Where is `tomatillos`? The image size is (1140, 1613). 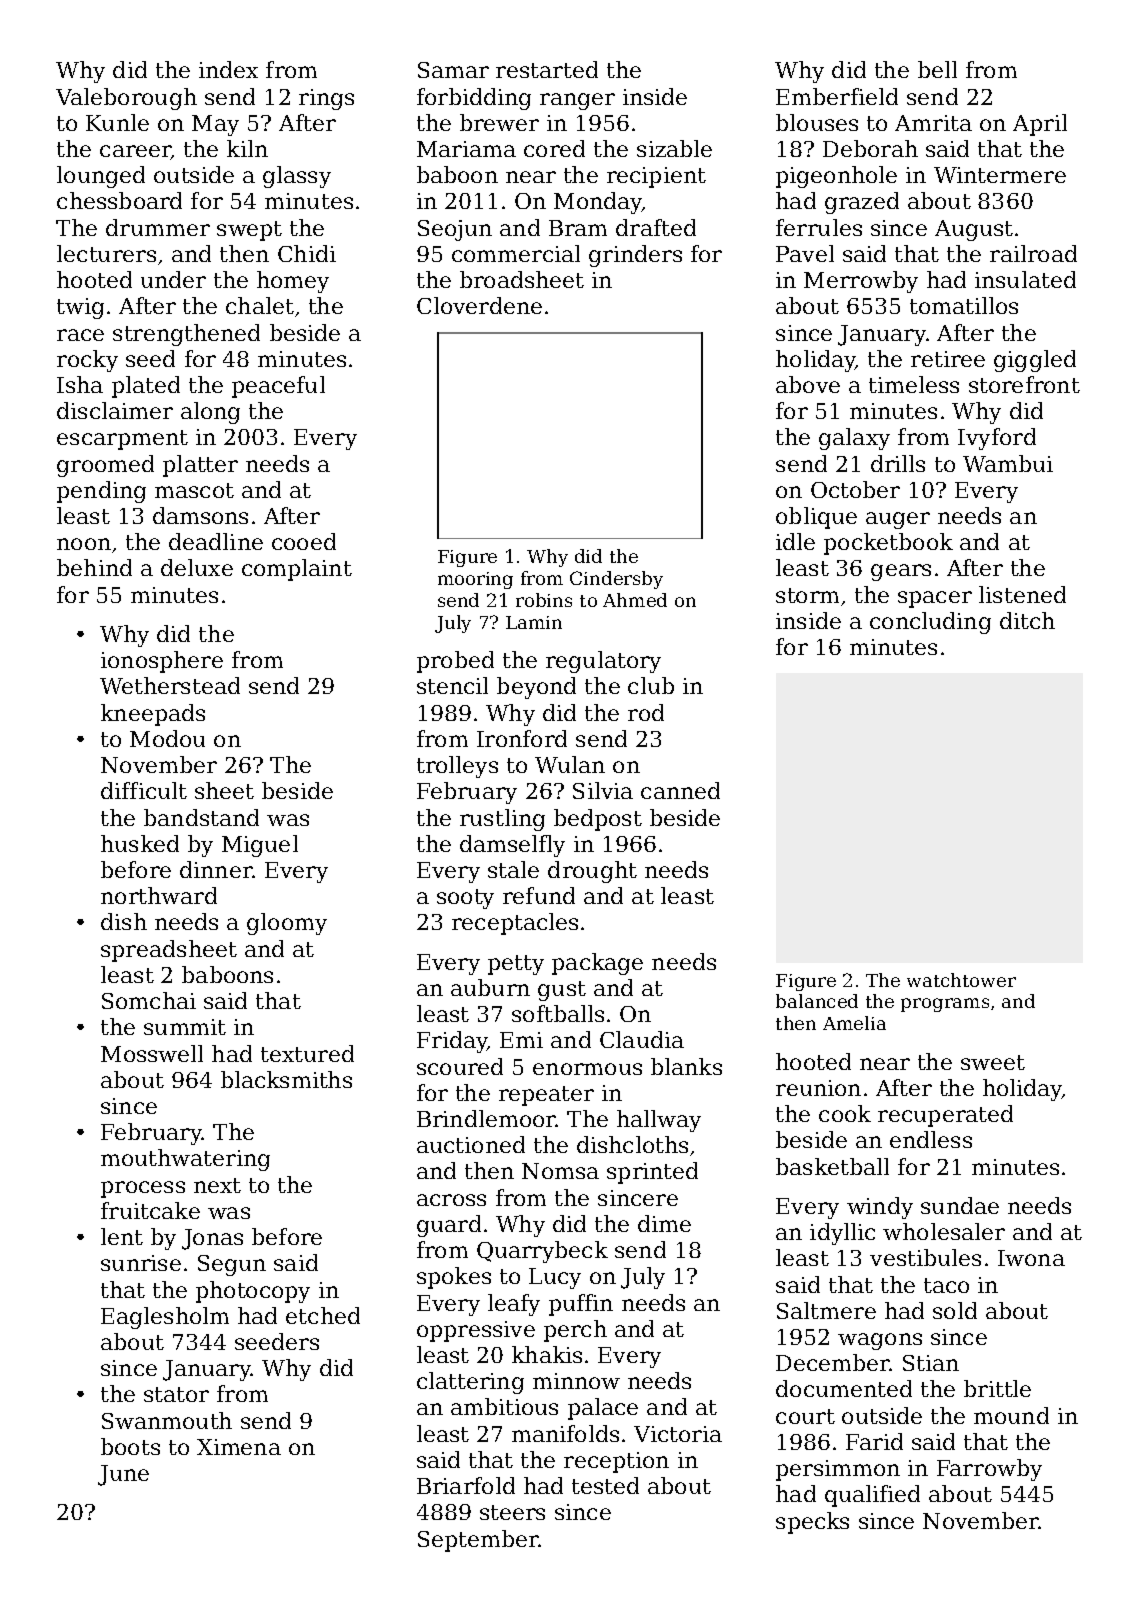
tomatillos is located at coordinates (964, 305).
